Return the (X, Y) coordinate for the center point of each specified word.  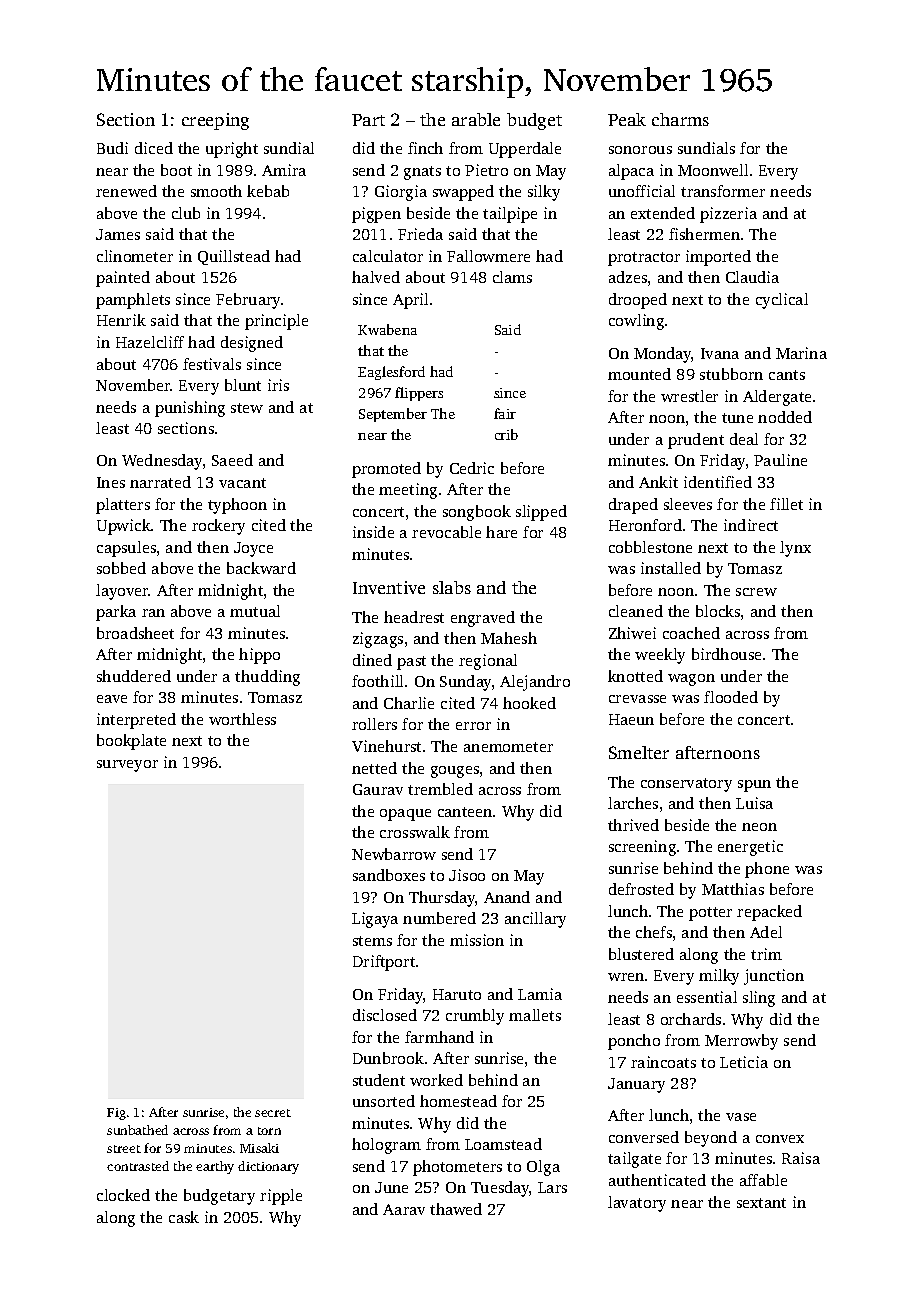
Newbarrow (394, 854)
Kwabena (387, 329)
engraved (483, 619)
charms (680, 119)
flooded (731, 697)
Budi (112, 148)
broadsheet (135, 633)
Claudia (752, 277)
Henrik (121, 320)
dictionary (268, 1167)
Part (368, 120)
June (391, 1187)
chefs (654, 932)
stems (372, 941)
